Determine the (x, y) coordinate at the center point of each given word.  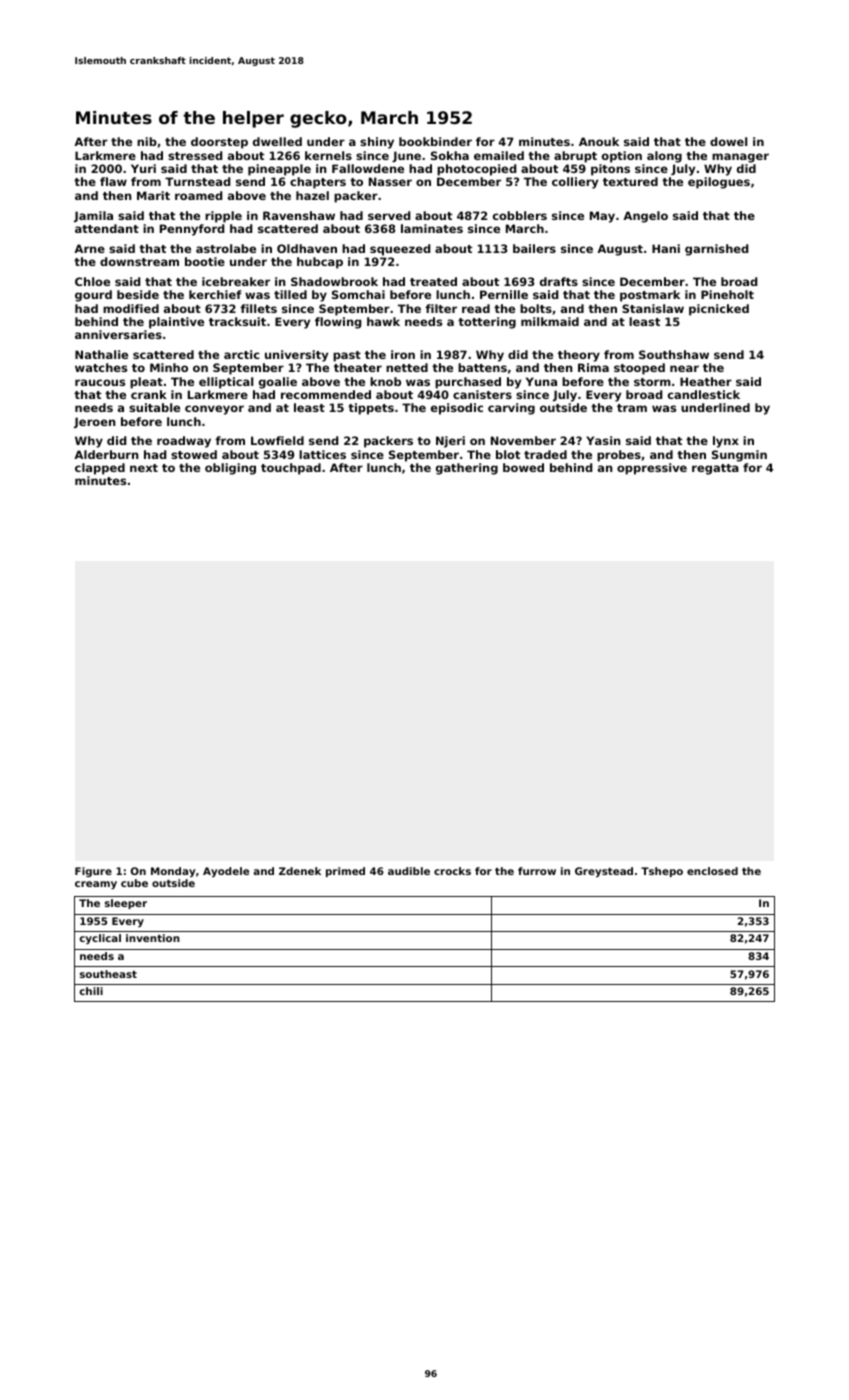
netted (407, 367)
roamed (198, 195)
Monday (173, 872)
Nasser (390, 181)
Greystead (604, 872)
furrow (537, 871)
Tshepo (662, 872)
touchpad (291, 469)
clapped (100, 469)
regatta (715, 469)
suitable (154, 407)
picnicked (719, 310)
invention (153, 938)
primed (345, 872)
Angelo (645, 217)
